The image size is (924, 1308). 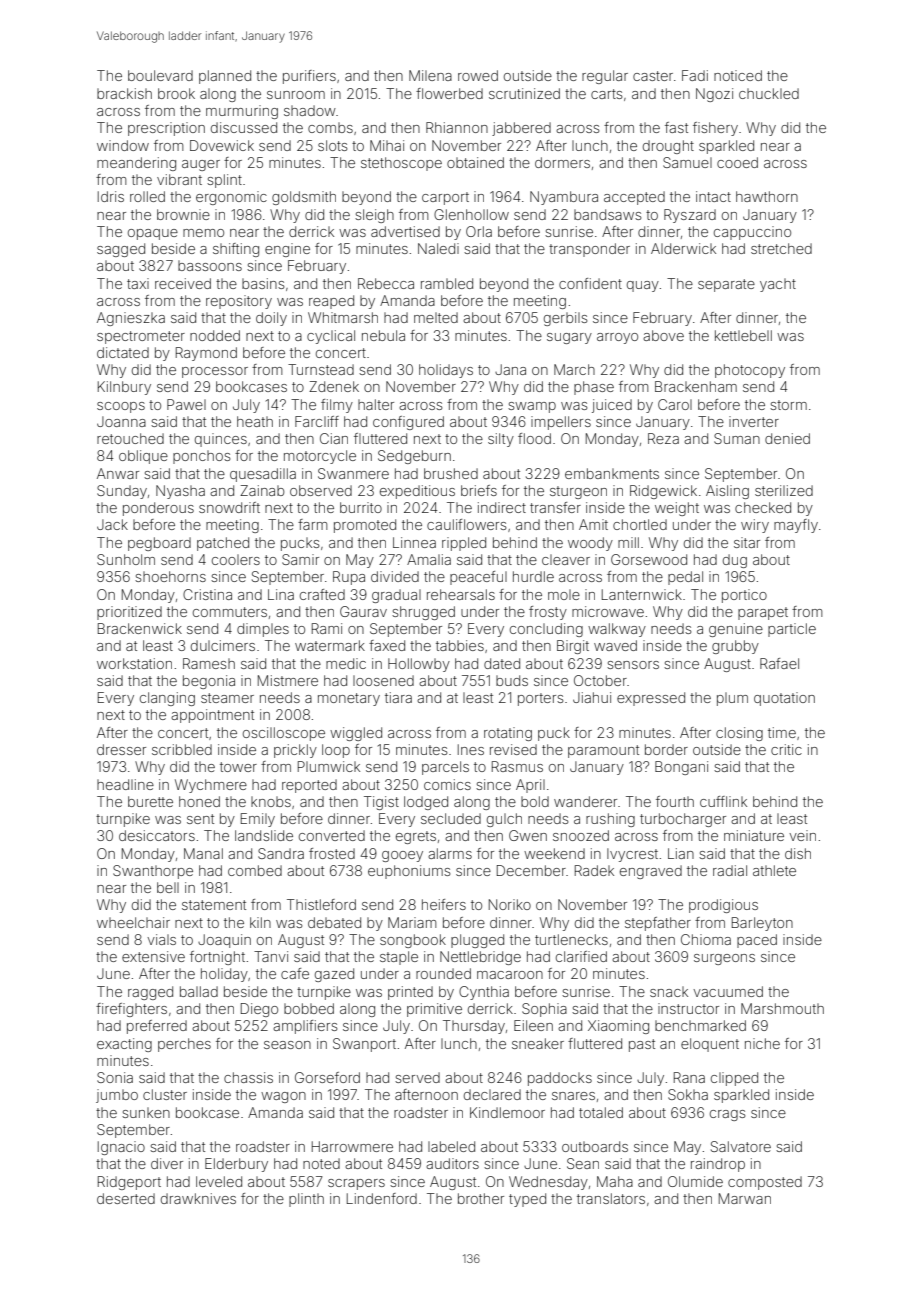 I want to click on surgeons, so click(x=724, y=959).
